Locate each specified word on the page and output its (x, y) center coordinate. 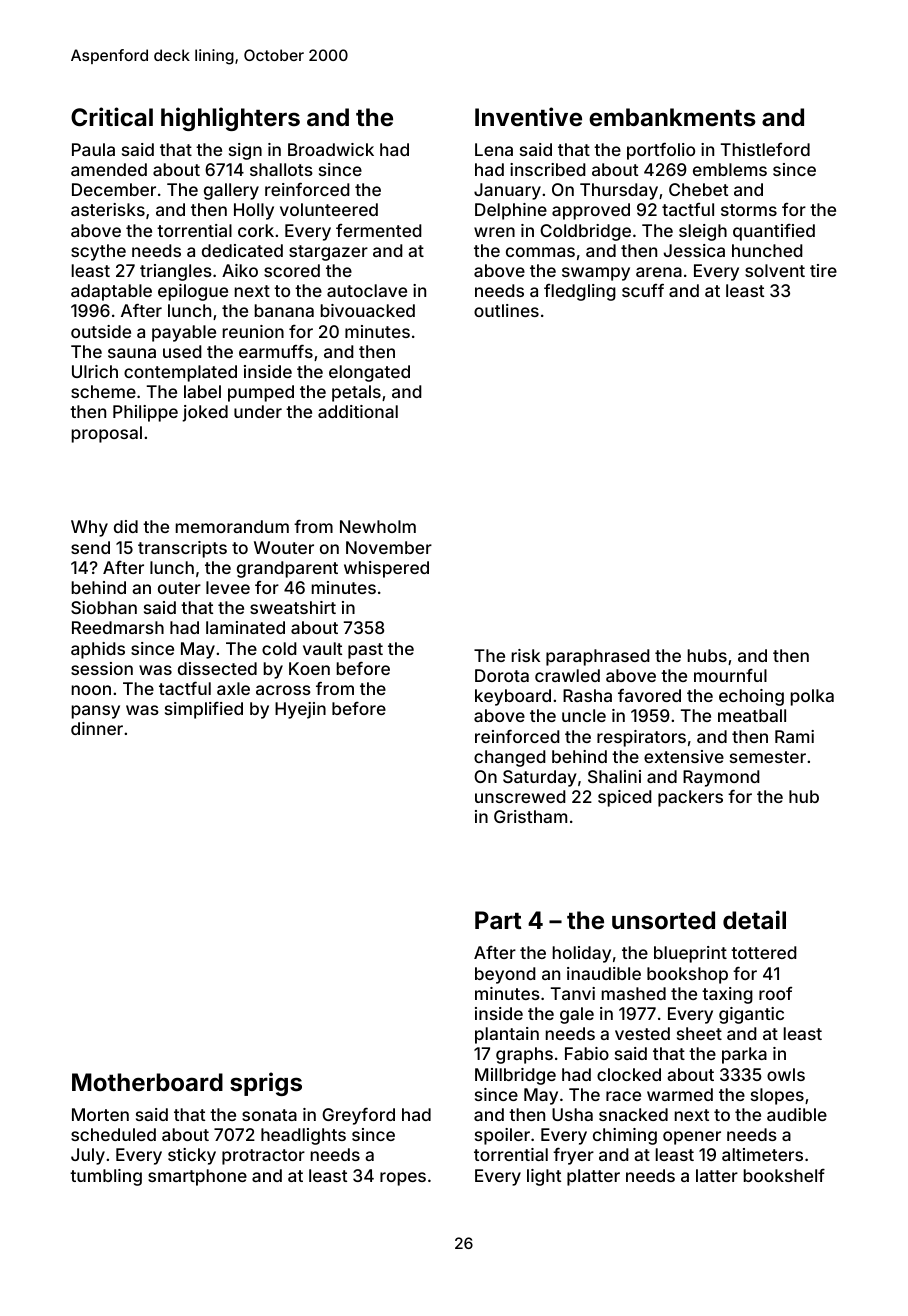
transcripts (182, 549)
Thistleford (765, 149)
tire (823, 270)
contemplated (180, 373)
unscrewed (520, 796)
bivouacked (368, 310)
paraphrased (598, 657)
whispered (386, 569)
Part (498, 920)
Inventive (528, 117)
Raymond (721, 778)
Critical (112, 116)
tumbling (106, 1177)
